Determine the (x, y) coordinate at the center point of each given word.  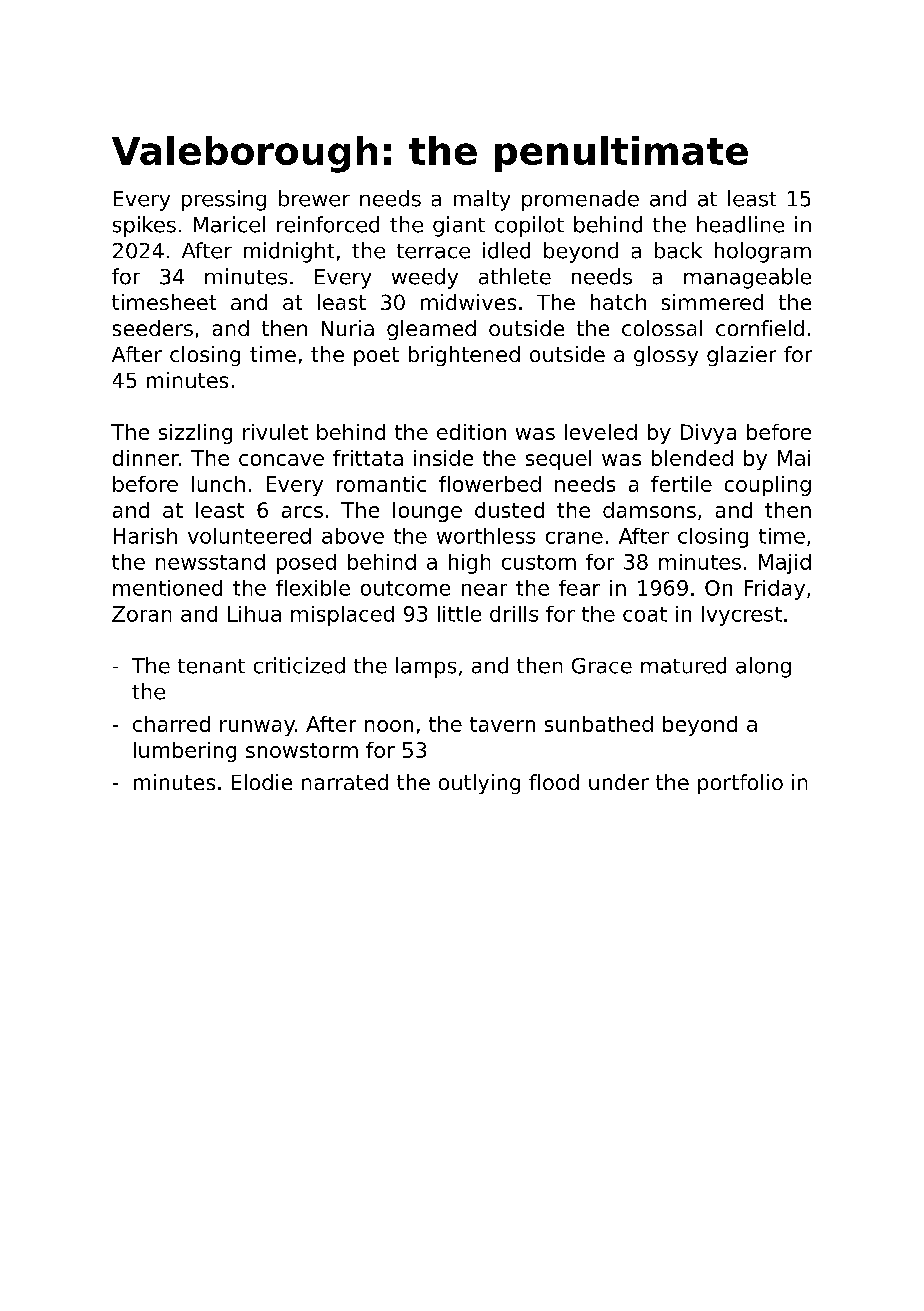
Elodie (262, 782)
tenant (211, 666)
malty (482, 200)
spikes (144, 226)
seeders (153, 328)
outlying (479, 784)
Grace (602, 666)
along (763, 667)
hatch (618, 302)
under (619, 782)
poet (376, 356)
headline (740, 224)
